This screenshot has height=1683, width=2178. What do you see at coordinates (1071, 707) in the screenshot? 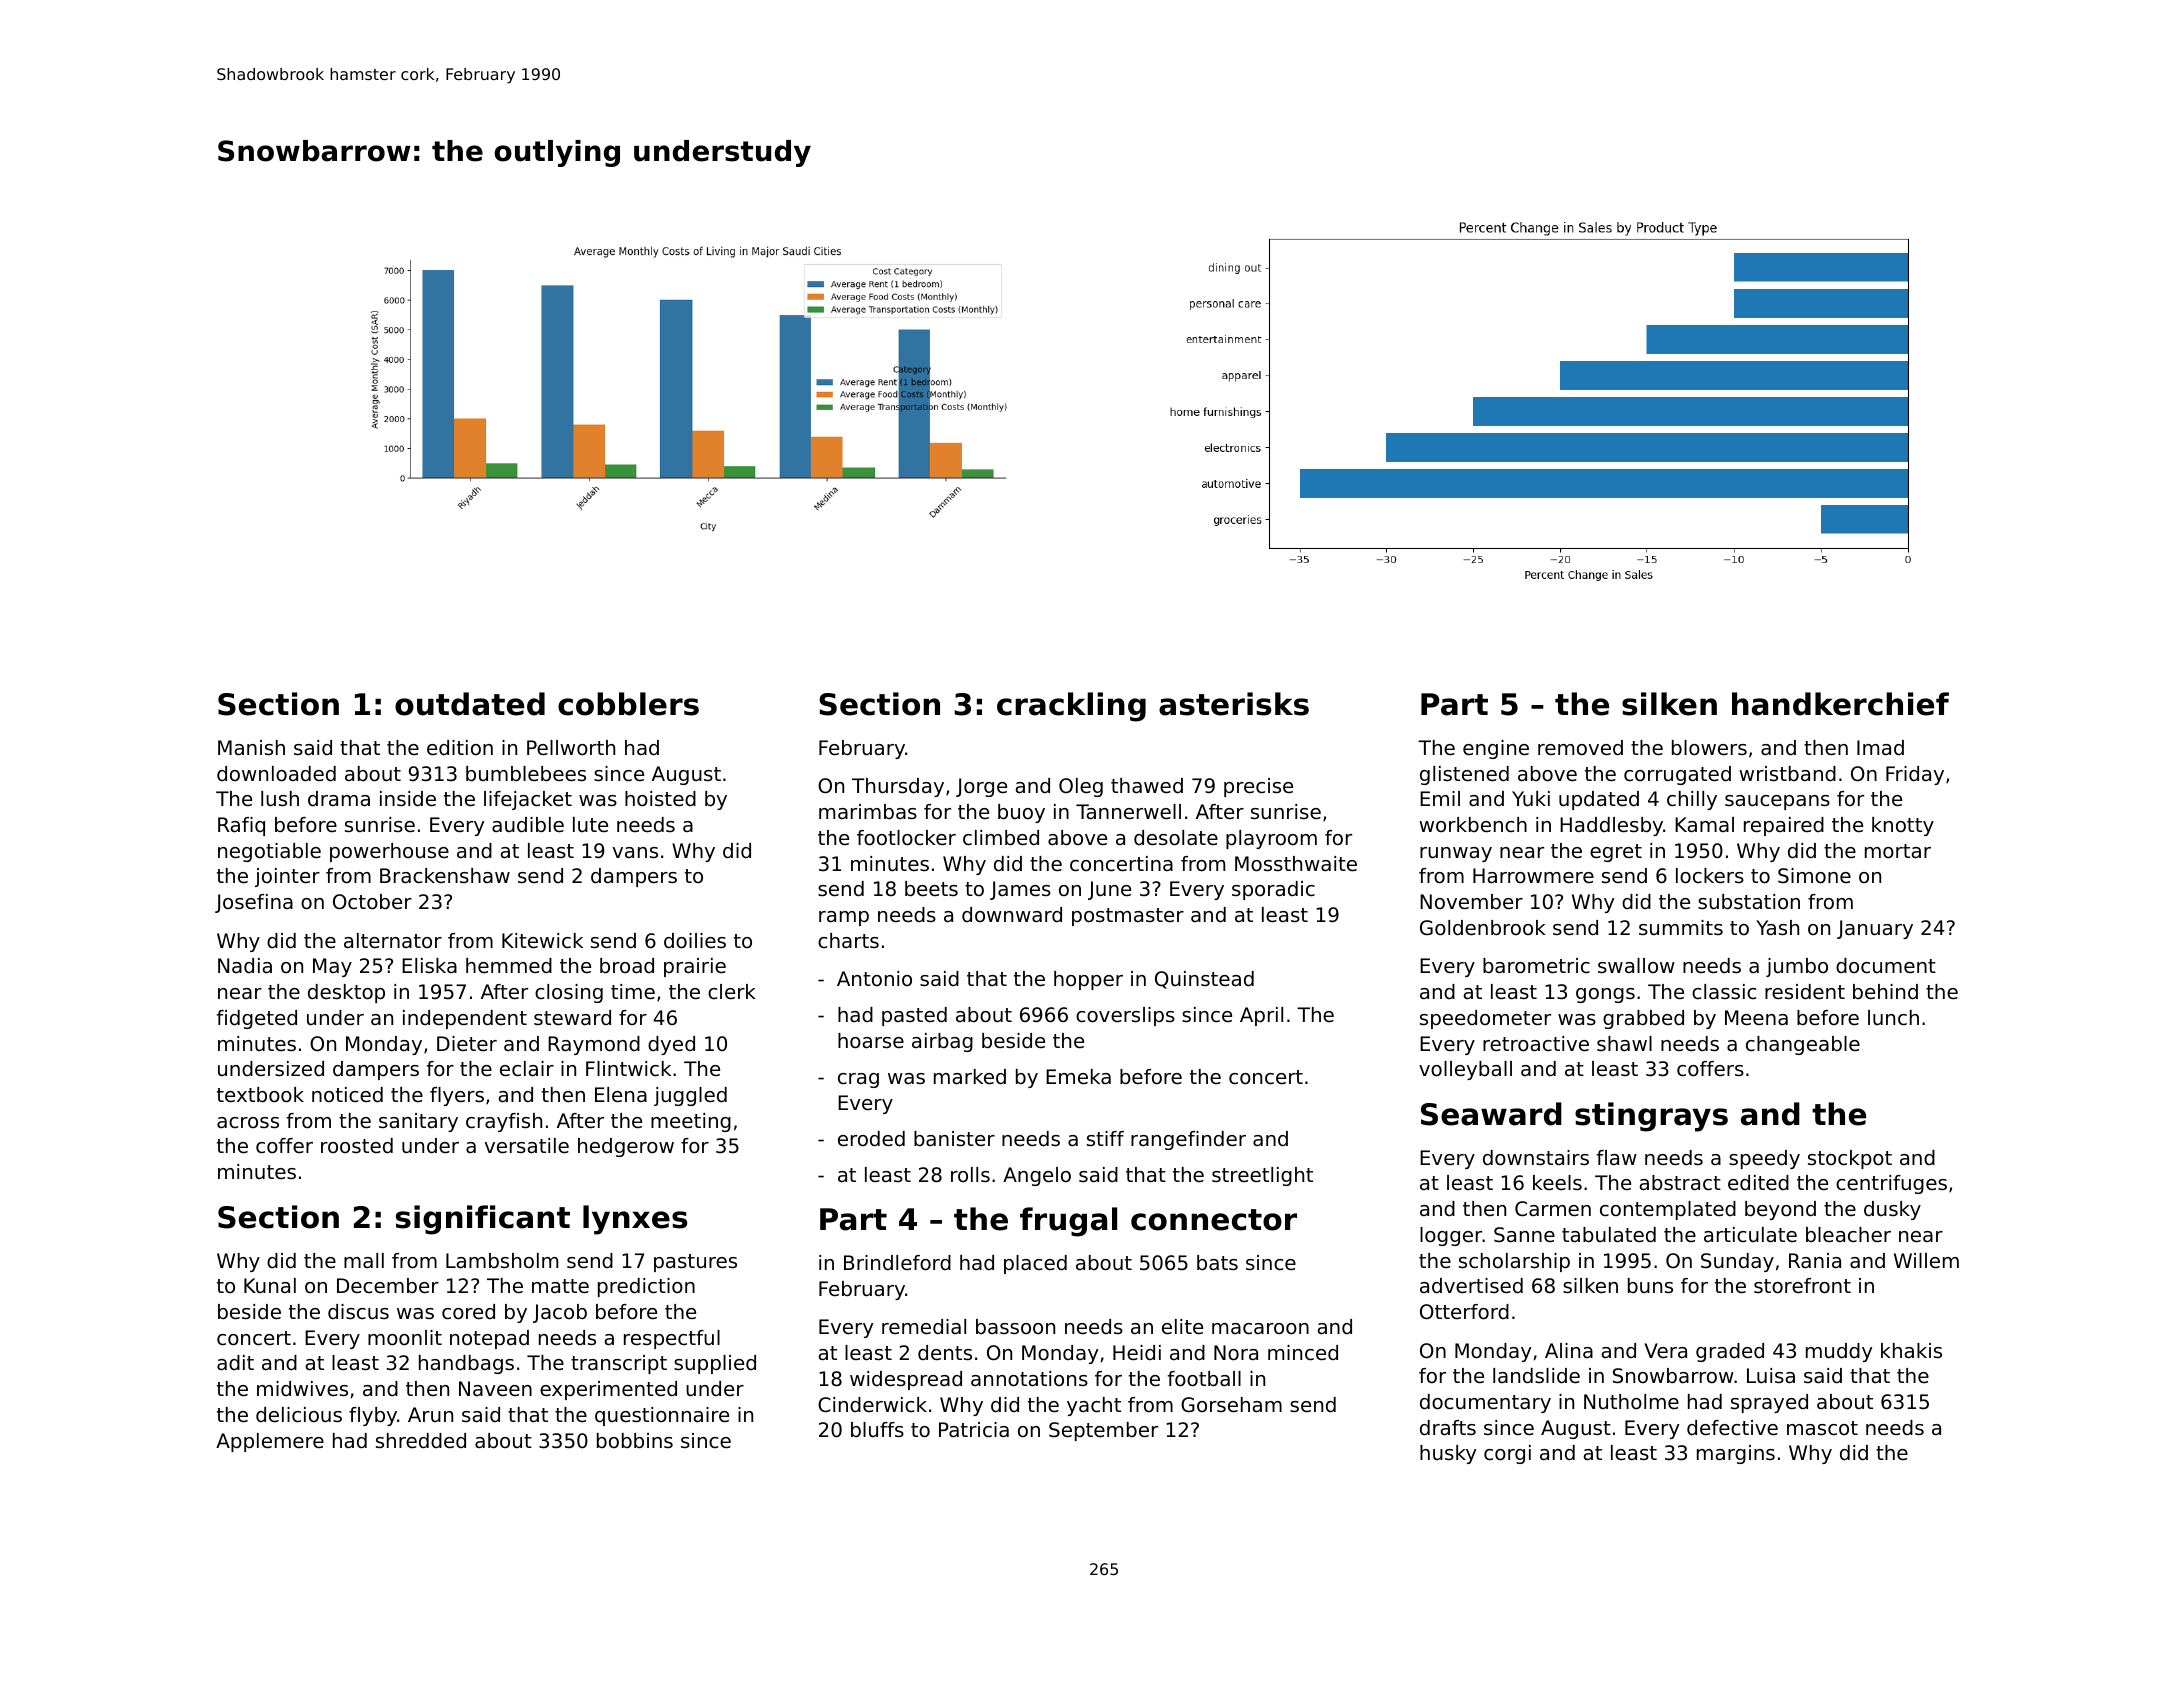
I see `crackling` at bounding box center [1071, 707].
